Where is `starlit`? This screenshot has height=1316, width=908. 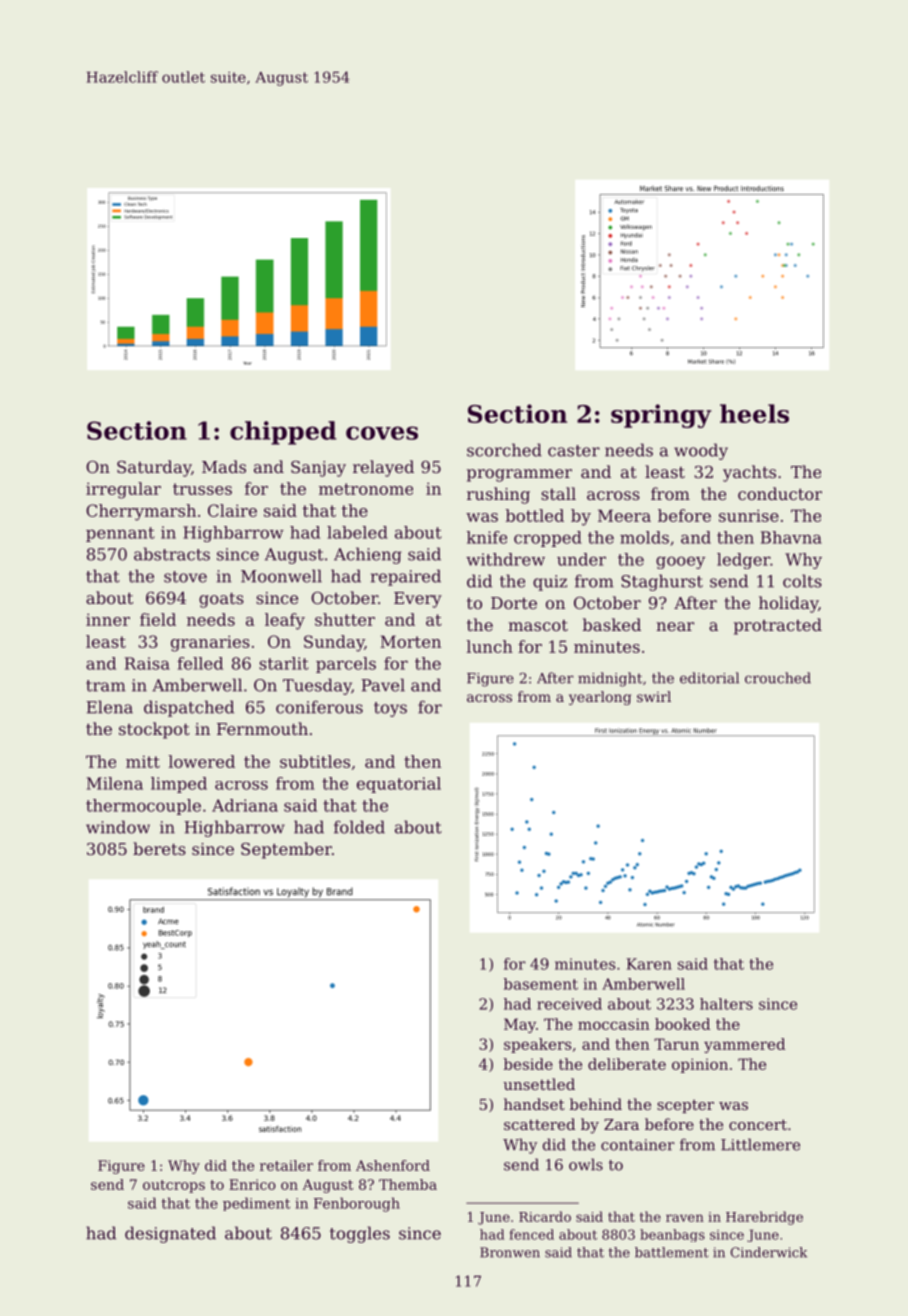 starlit is located at coordinates (284, 663).
